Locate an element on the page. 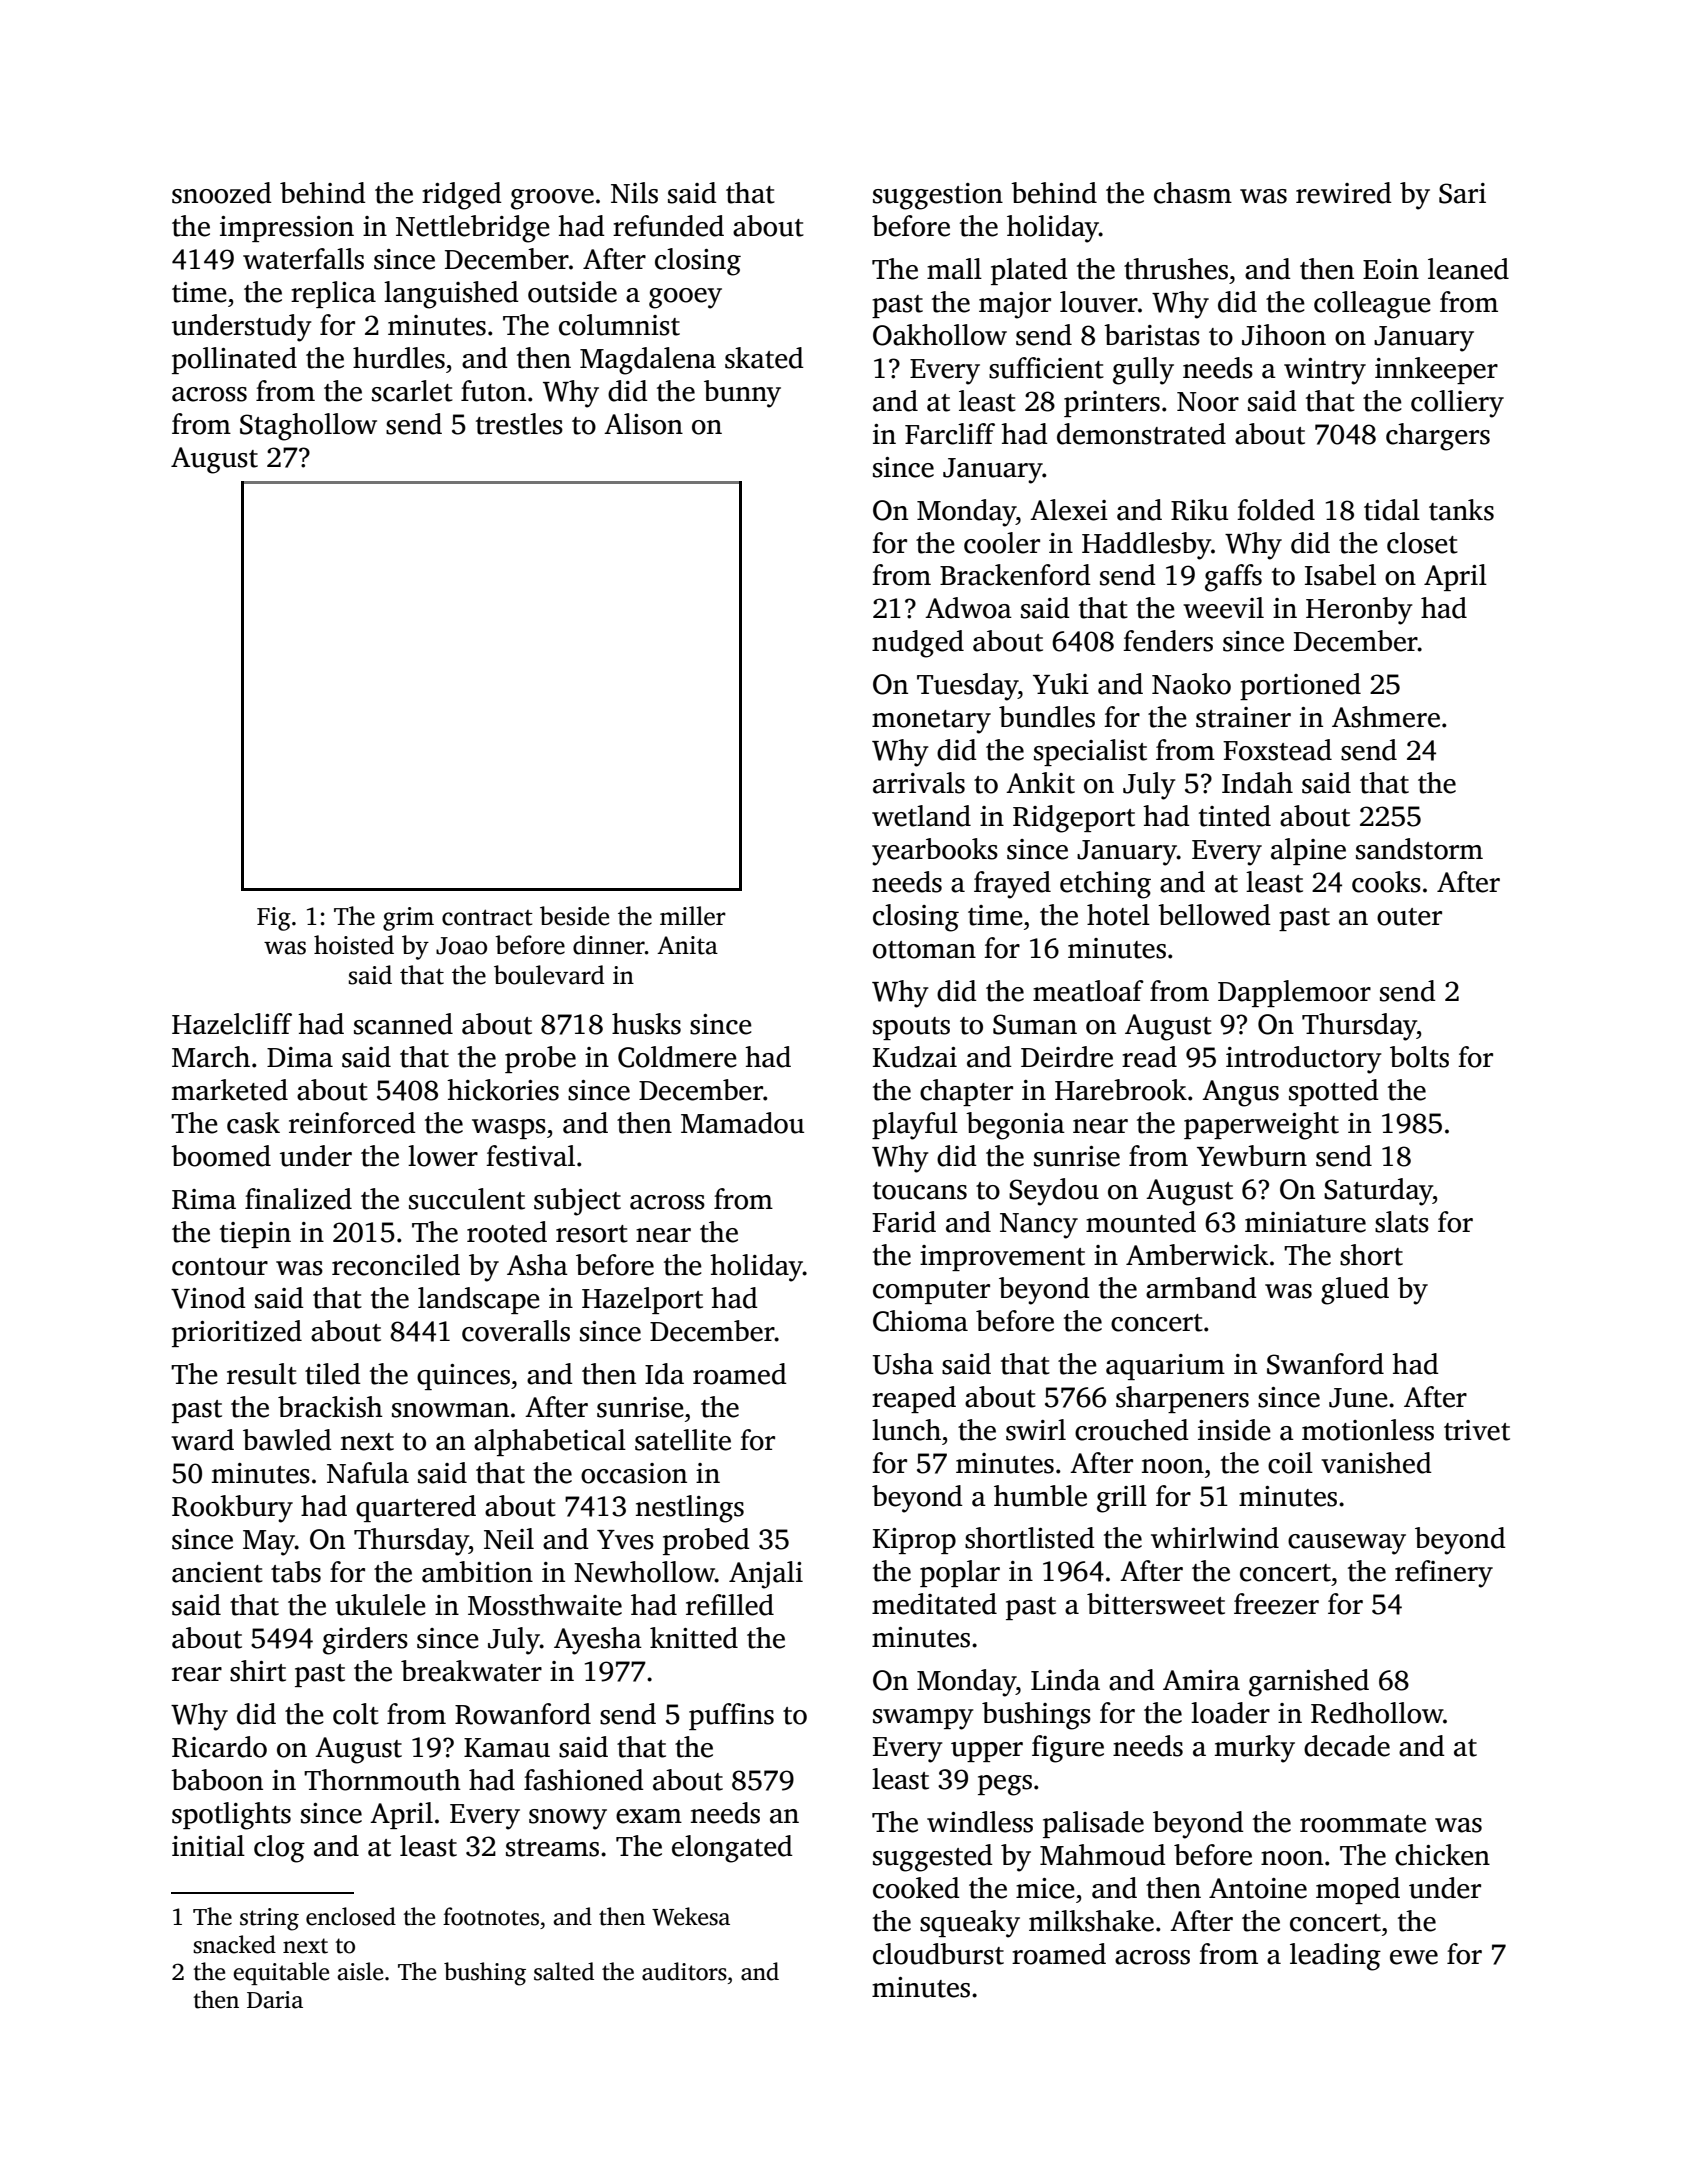 The image size is (1683, 2178). Nils is located at coordinates (634, 193).
